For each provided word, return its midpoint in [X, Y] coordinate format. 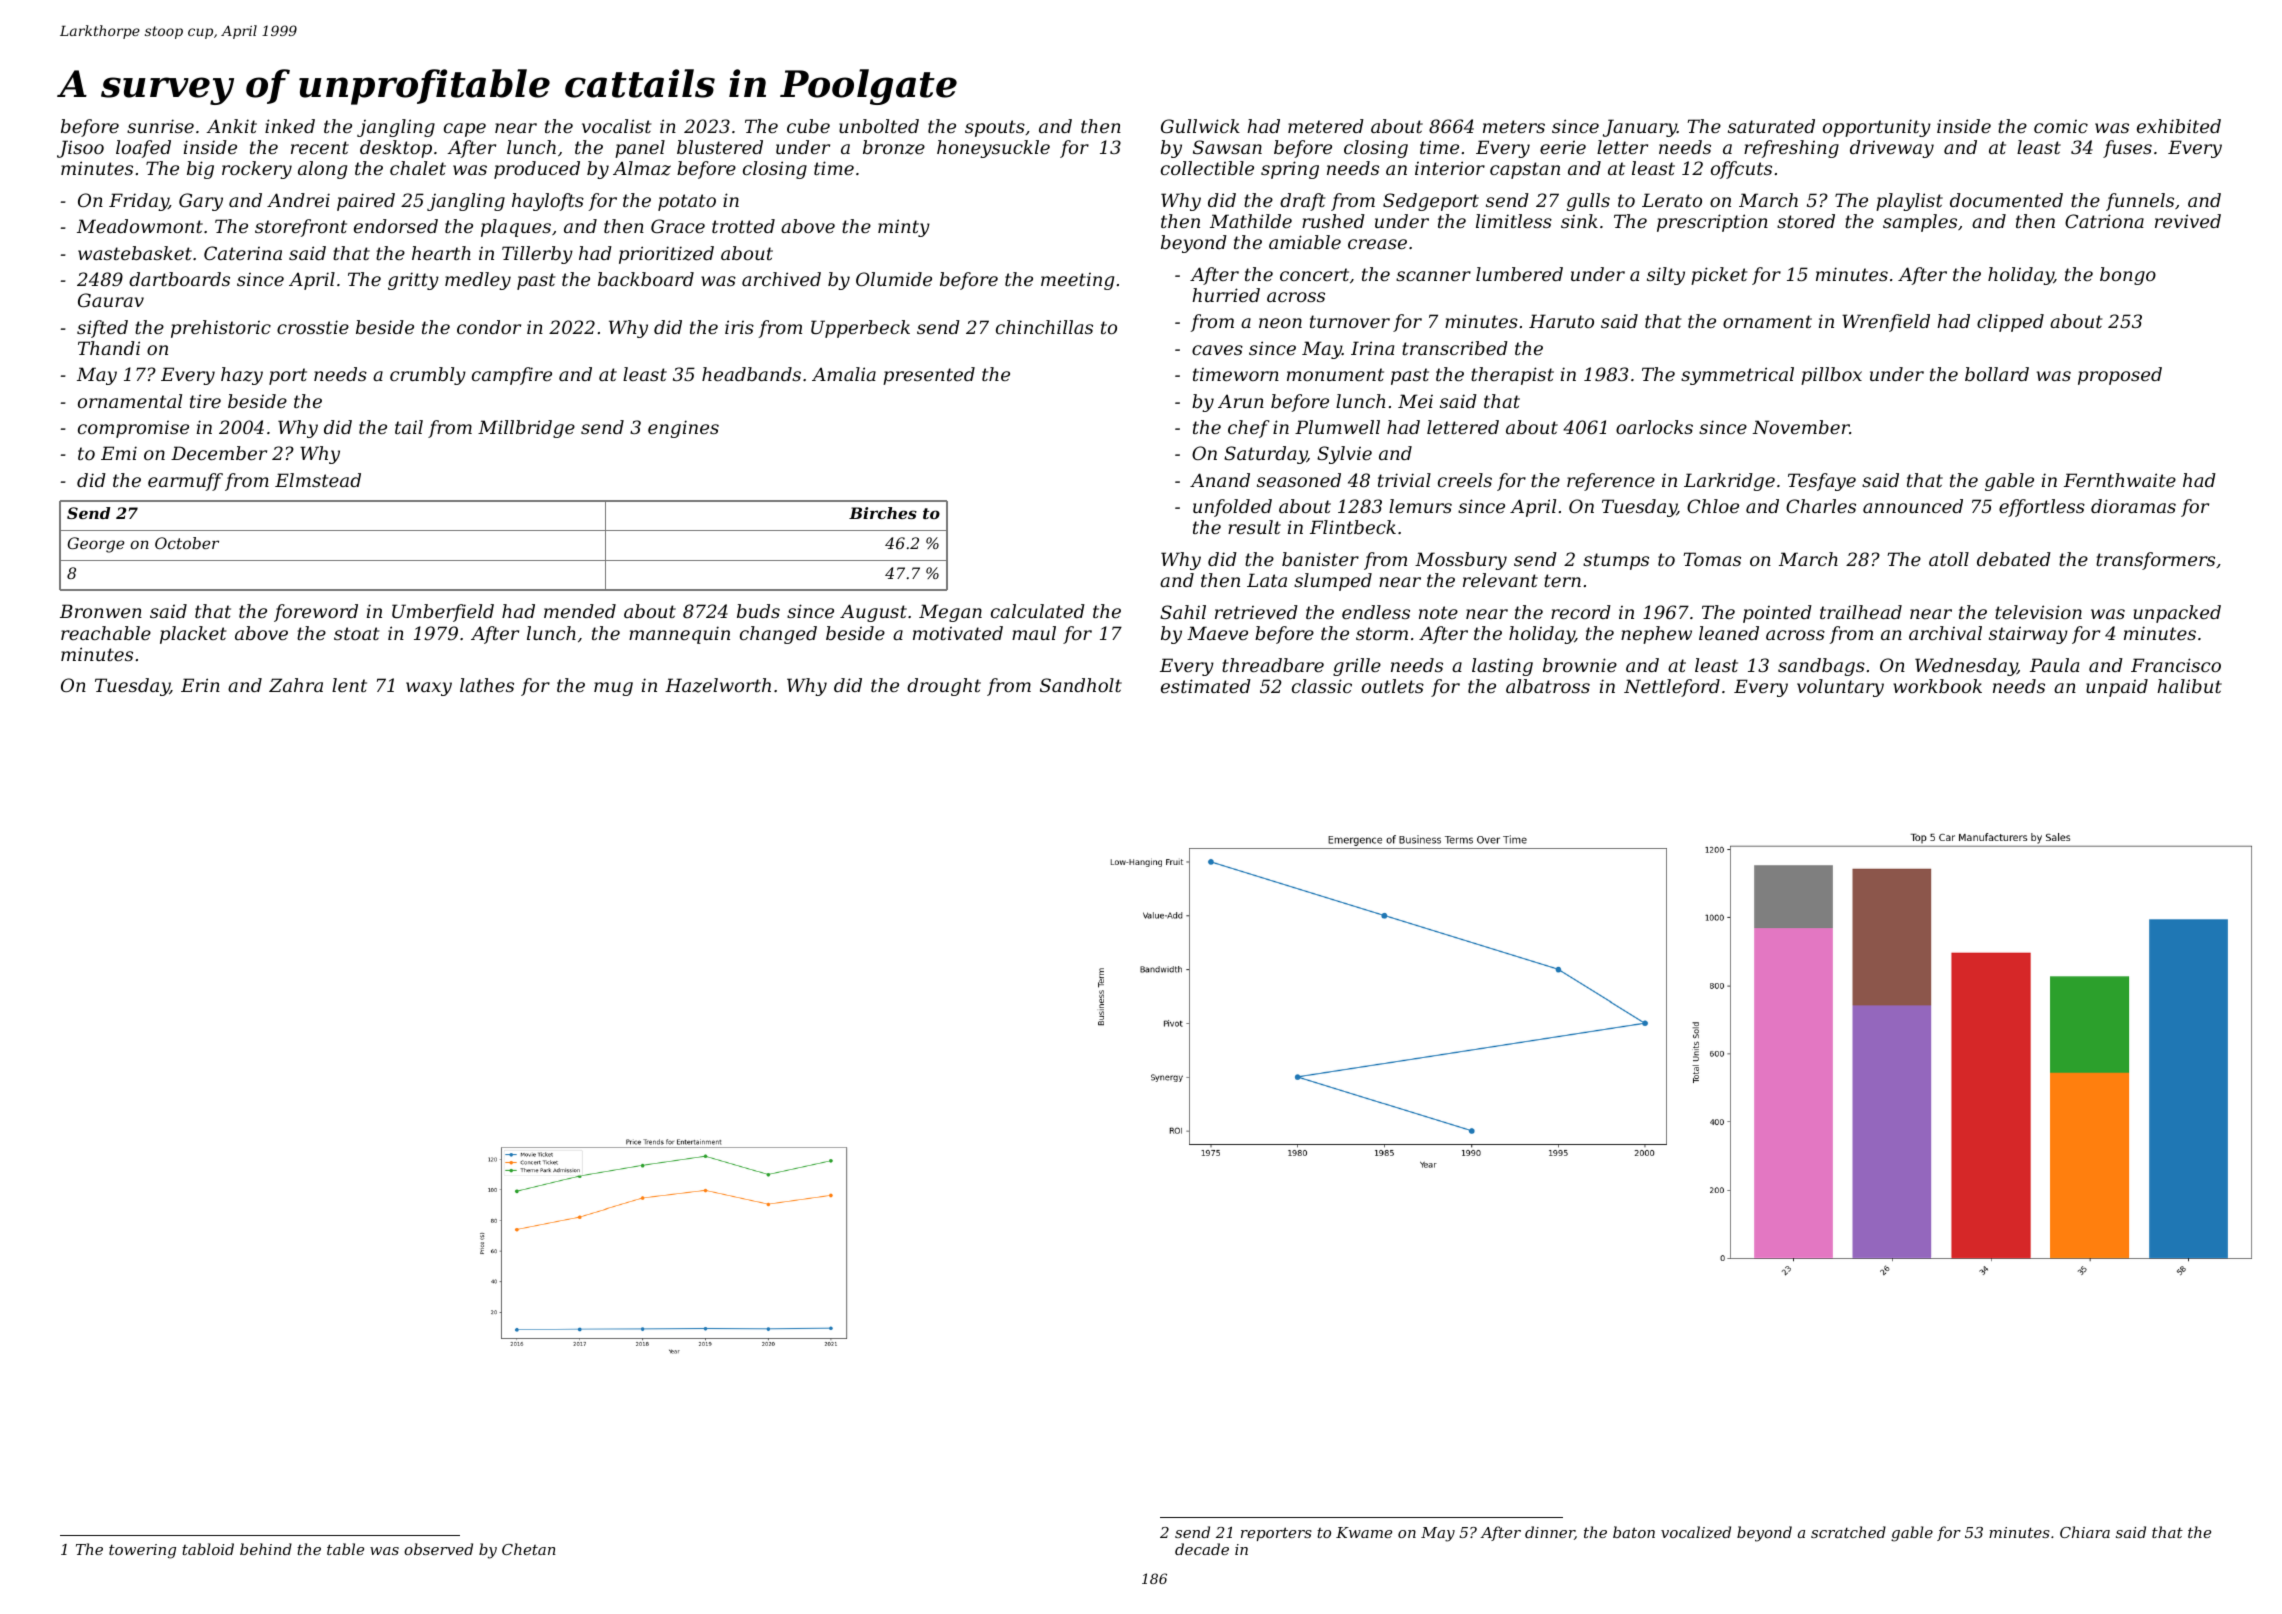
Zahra [296, 685]
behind [266, 1549]
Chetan [529, 1549]
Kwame [1364, 1532]
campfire [512, 376]
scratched [1848, 1532]
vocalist [616, 126]
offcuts [1741, 170]
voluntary [1840, 688]
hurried [1226, 295]
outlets [1393, 686]
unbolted [879, 126]
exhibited [2179, 126]
